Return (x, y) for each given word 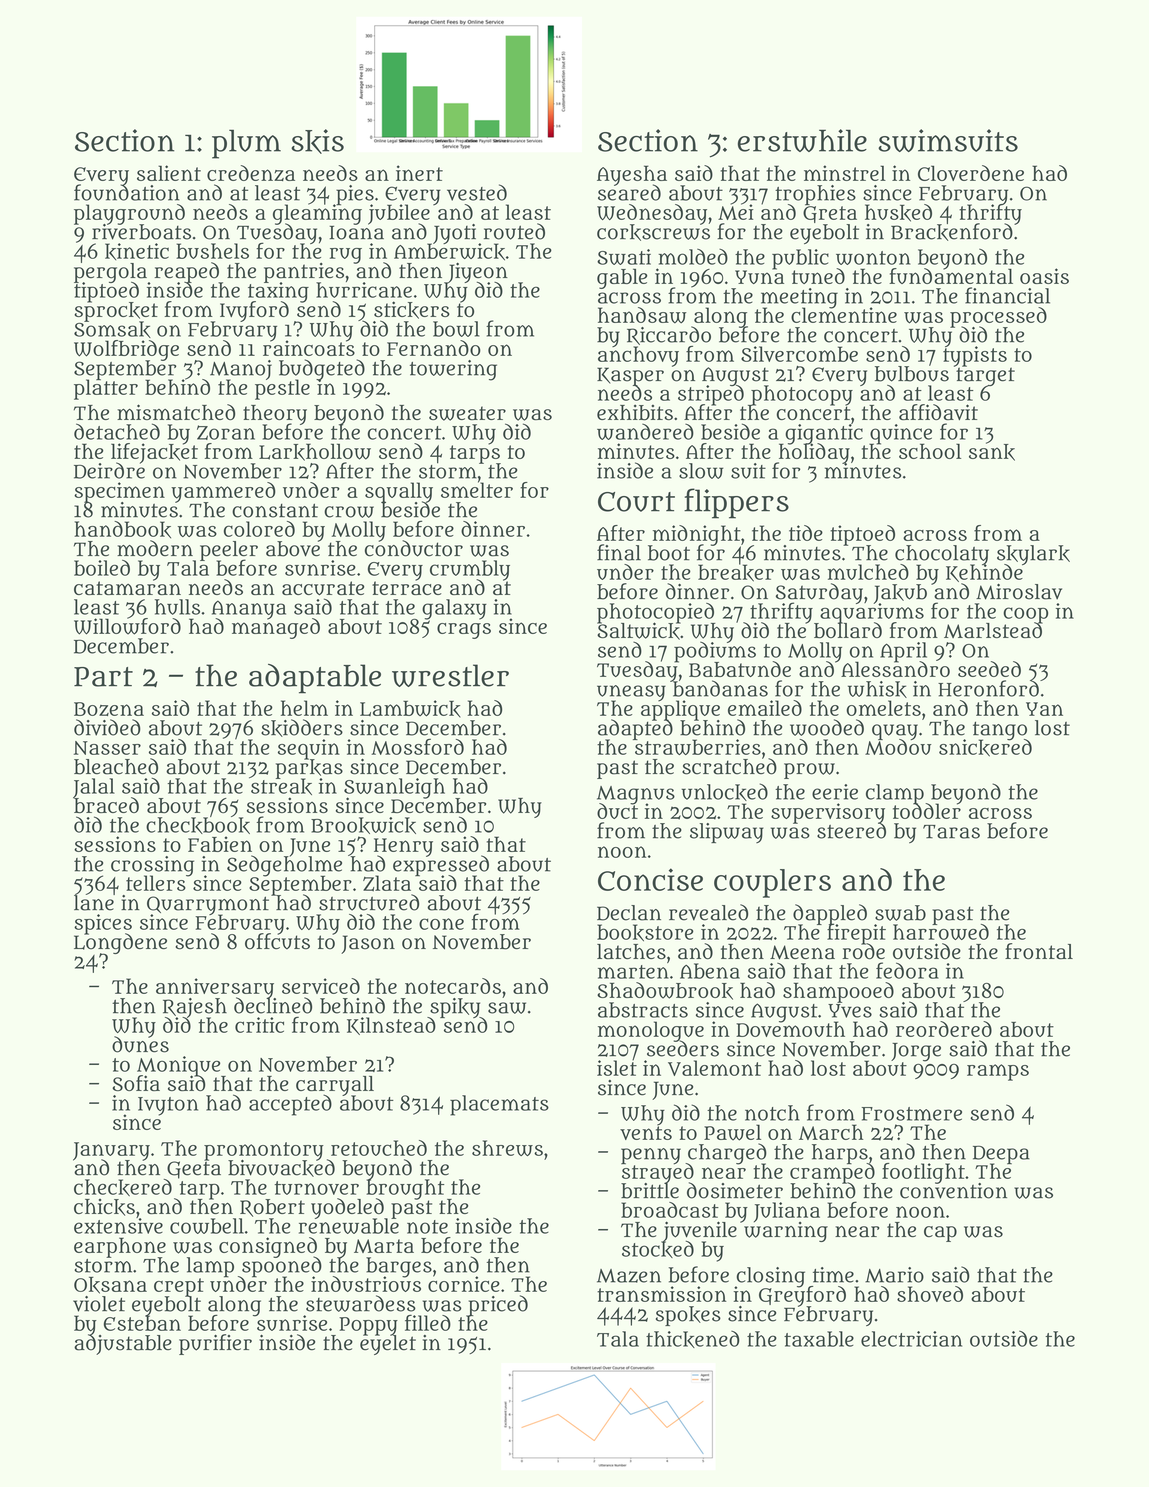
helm (304, 708)
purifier (215, 1344)
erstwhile (802, 140)
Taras (951, 832)
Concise (650, 879)
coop (1025, 615)
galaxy (454, 609)
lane (94, 903)
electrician (911, 1339)
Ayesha (632, 175)
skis (317, 141)
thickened (693, 1339)
